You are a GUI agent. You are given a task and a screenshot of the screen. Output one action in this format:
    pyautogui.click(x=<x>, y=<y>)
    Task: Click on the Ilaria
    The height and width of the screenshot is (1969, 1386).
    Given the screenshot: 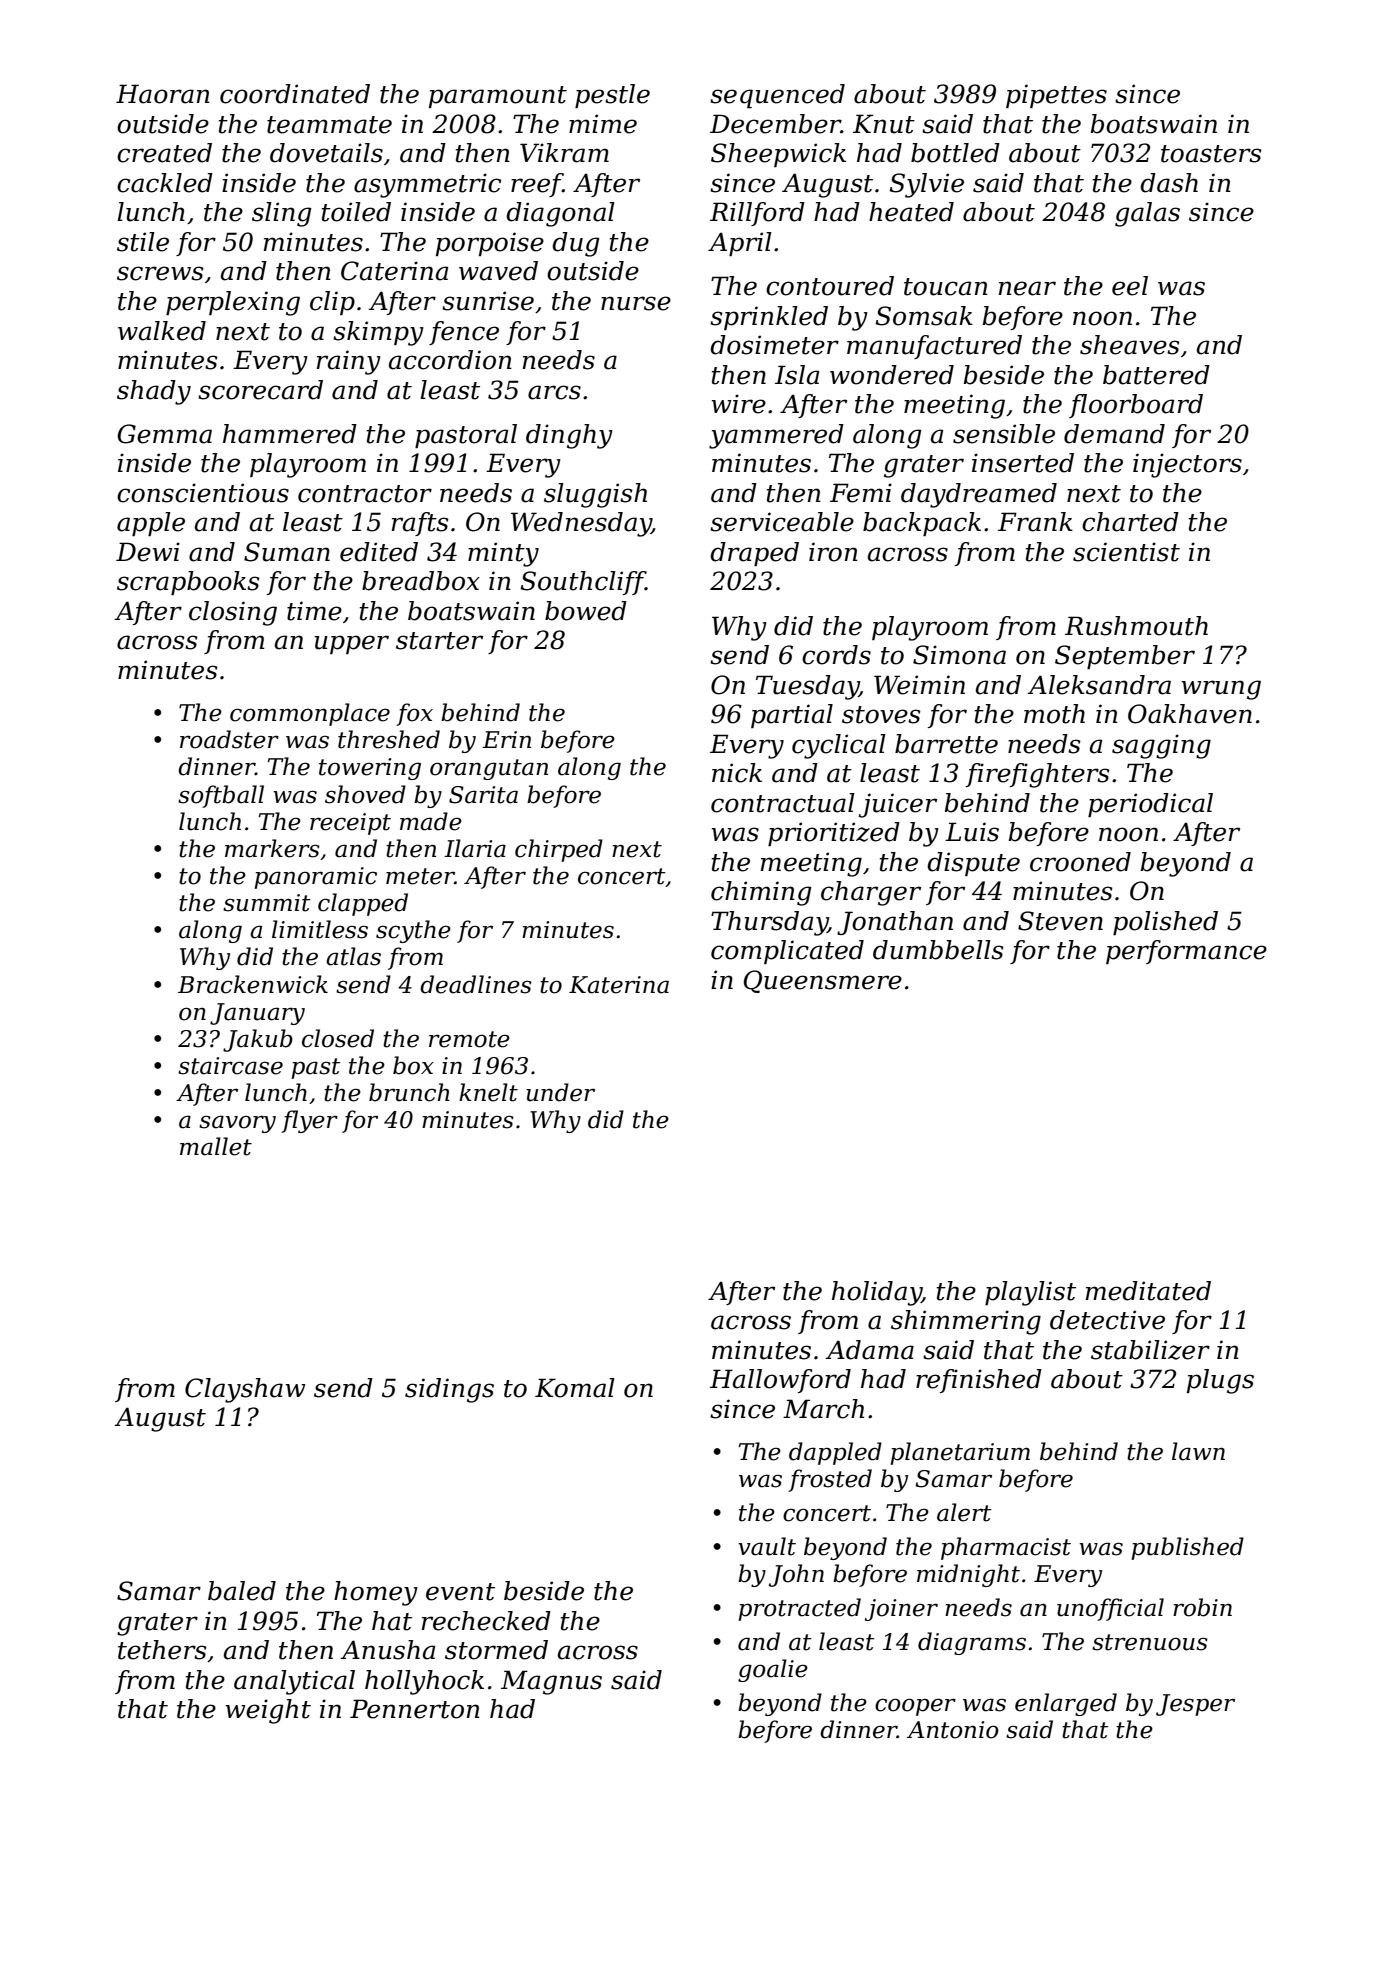 What is the action you would take?
    pyautogui.click(x=475, y=848)
